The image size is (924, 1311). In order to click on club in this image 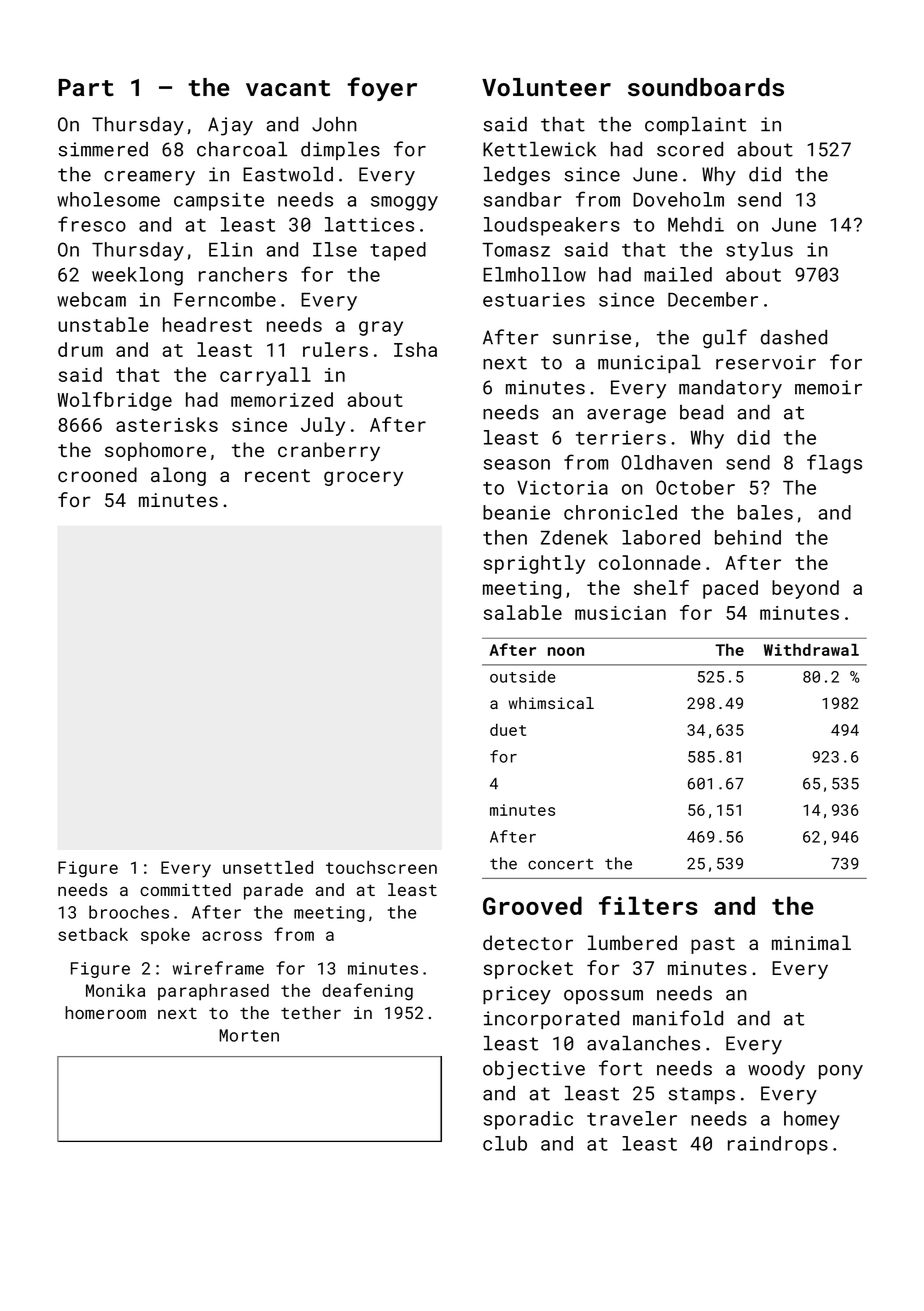, I will do `click(505, 1143)`.
